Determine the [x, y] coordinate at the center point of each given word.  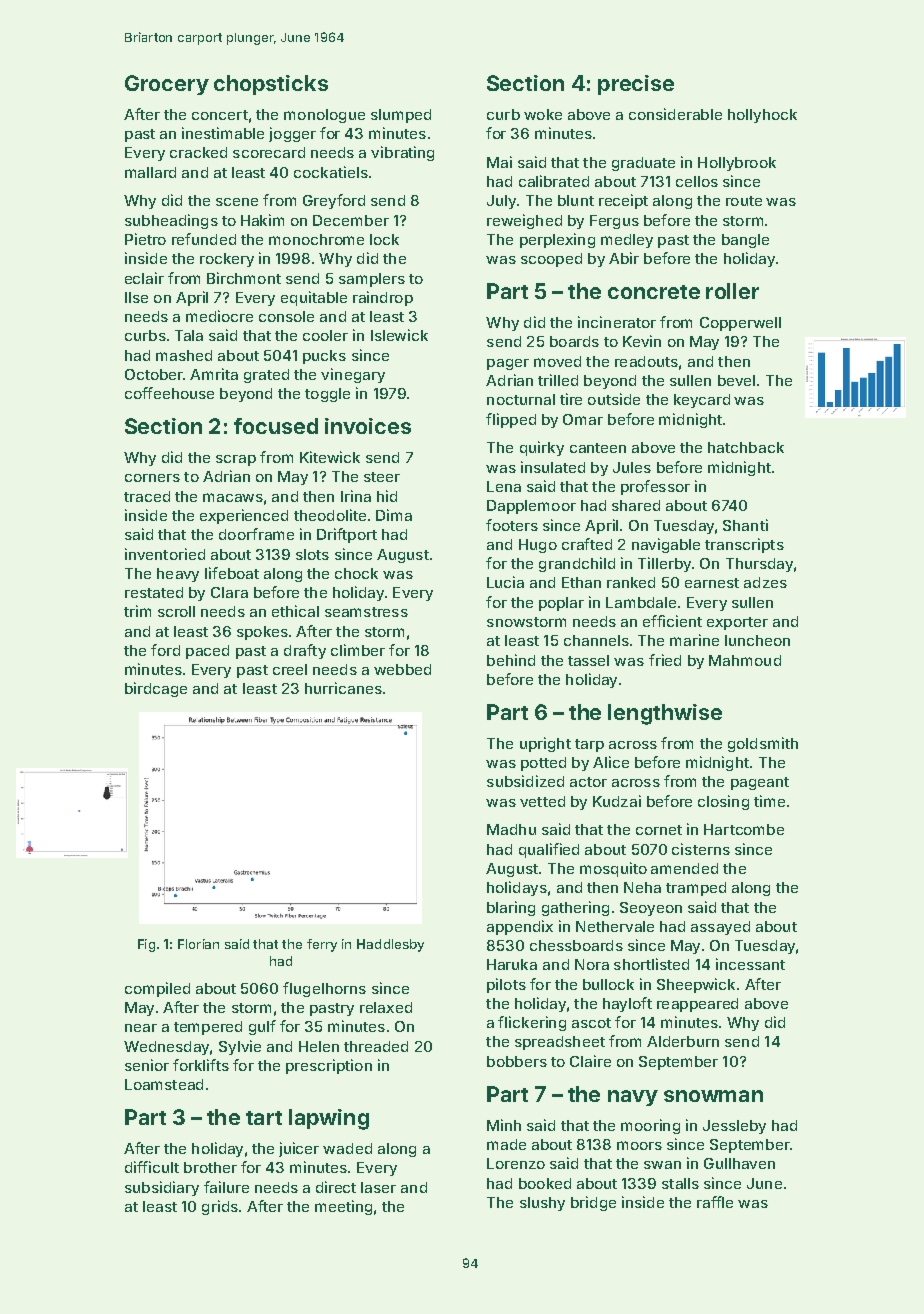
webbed [402, 669]
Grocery [167, 85]
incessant [750, 964]
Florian [198, 944]
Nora [592, 964]
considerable [675, 114]
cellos [697, 181]
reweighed [524, 221]
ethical [295, 611]
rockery [227, 260]
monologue [324, 116]
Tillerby [664, 564]
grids [220, 1207]
